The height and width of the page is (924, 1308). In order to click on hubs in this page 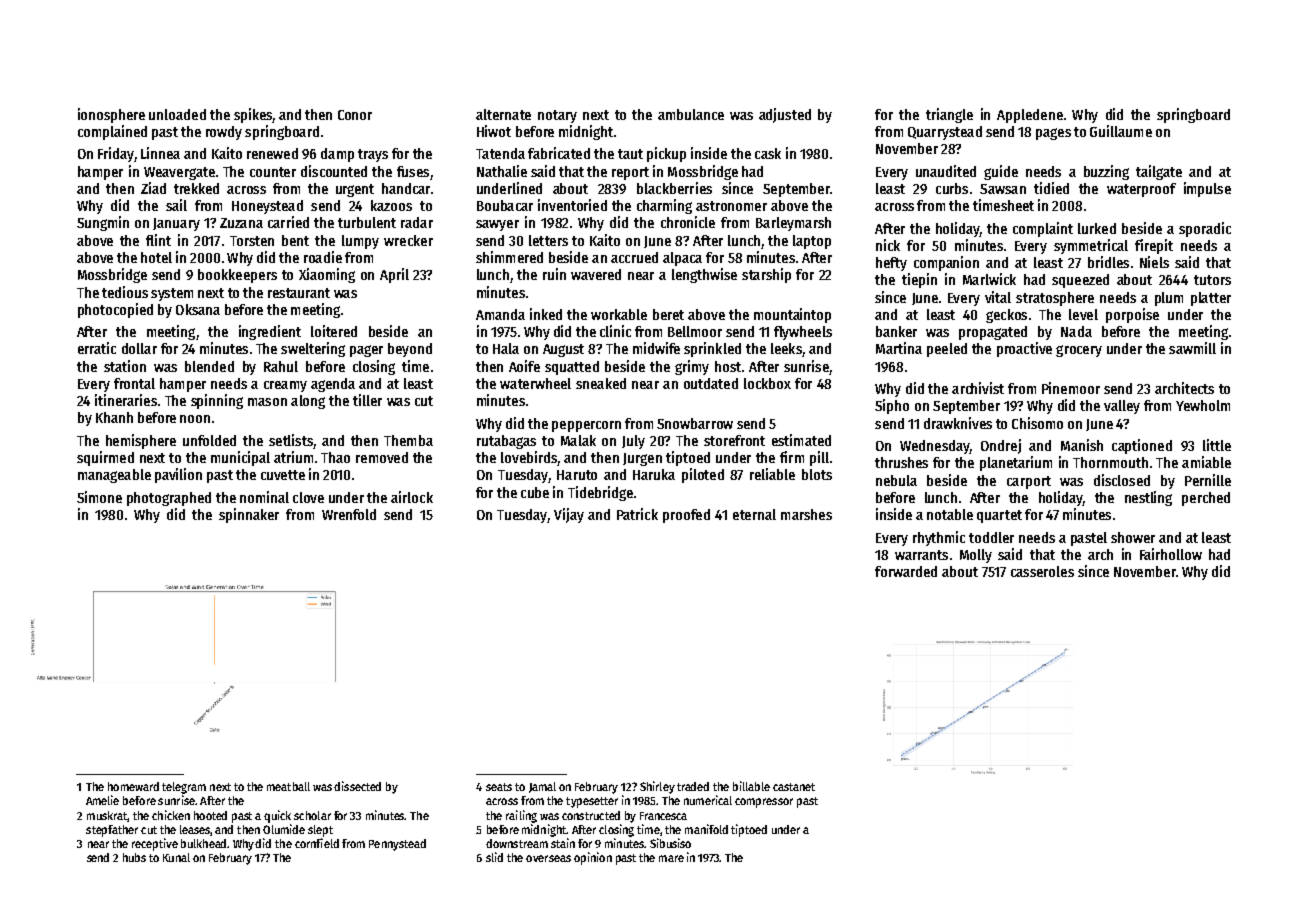, I will do `click(134, 857)`.
